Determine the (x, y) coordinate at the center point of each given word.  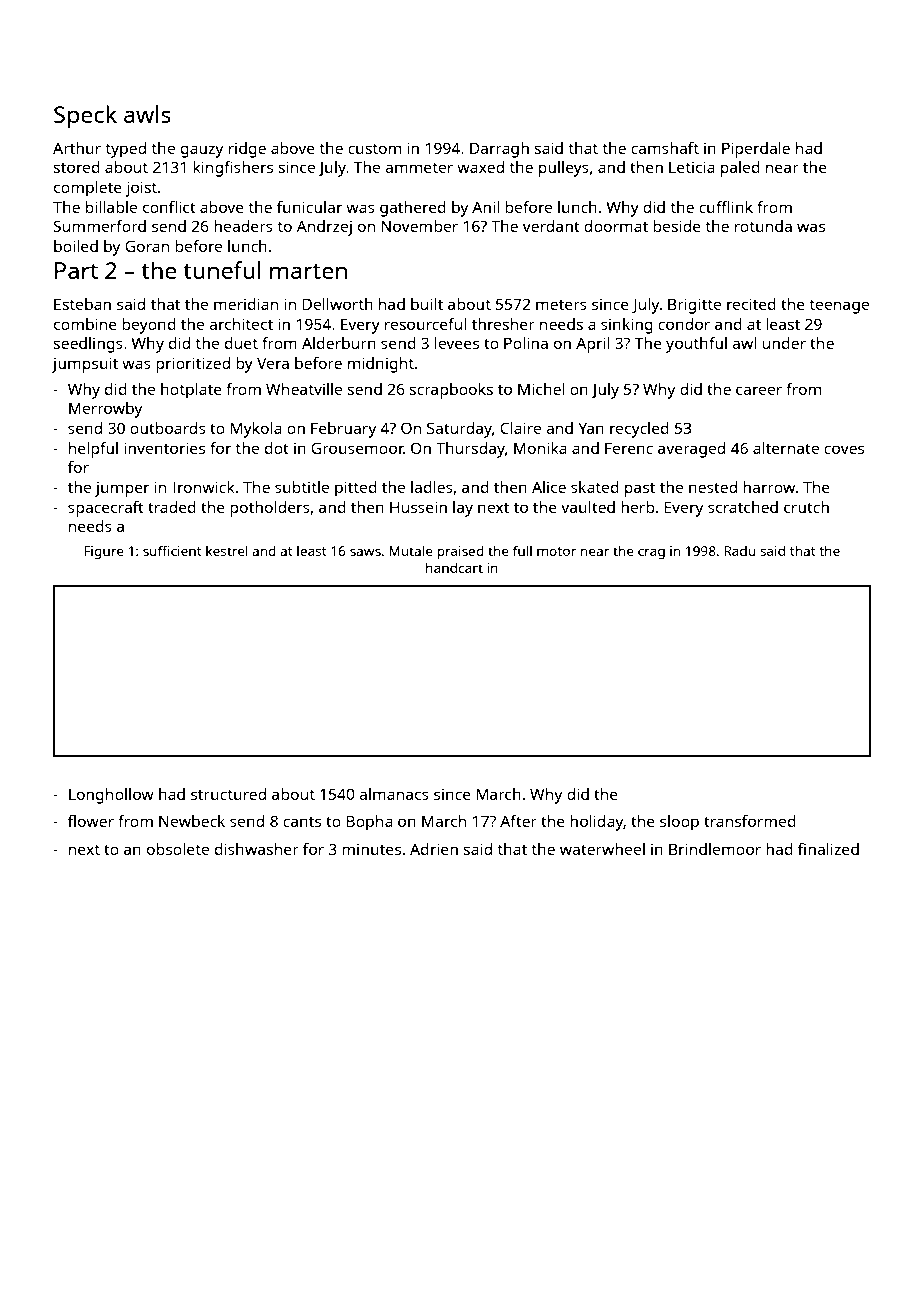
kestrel (227, 550)
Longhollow (111, 796)
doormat (616, 226)
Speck (85, 117)
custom (374, 149)
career (759, 390)
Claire (520, 428)
